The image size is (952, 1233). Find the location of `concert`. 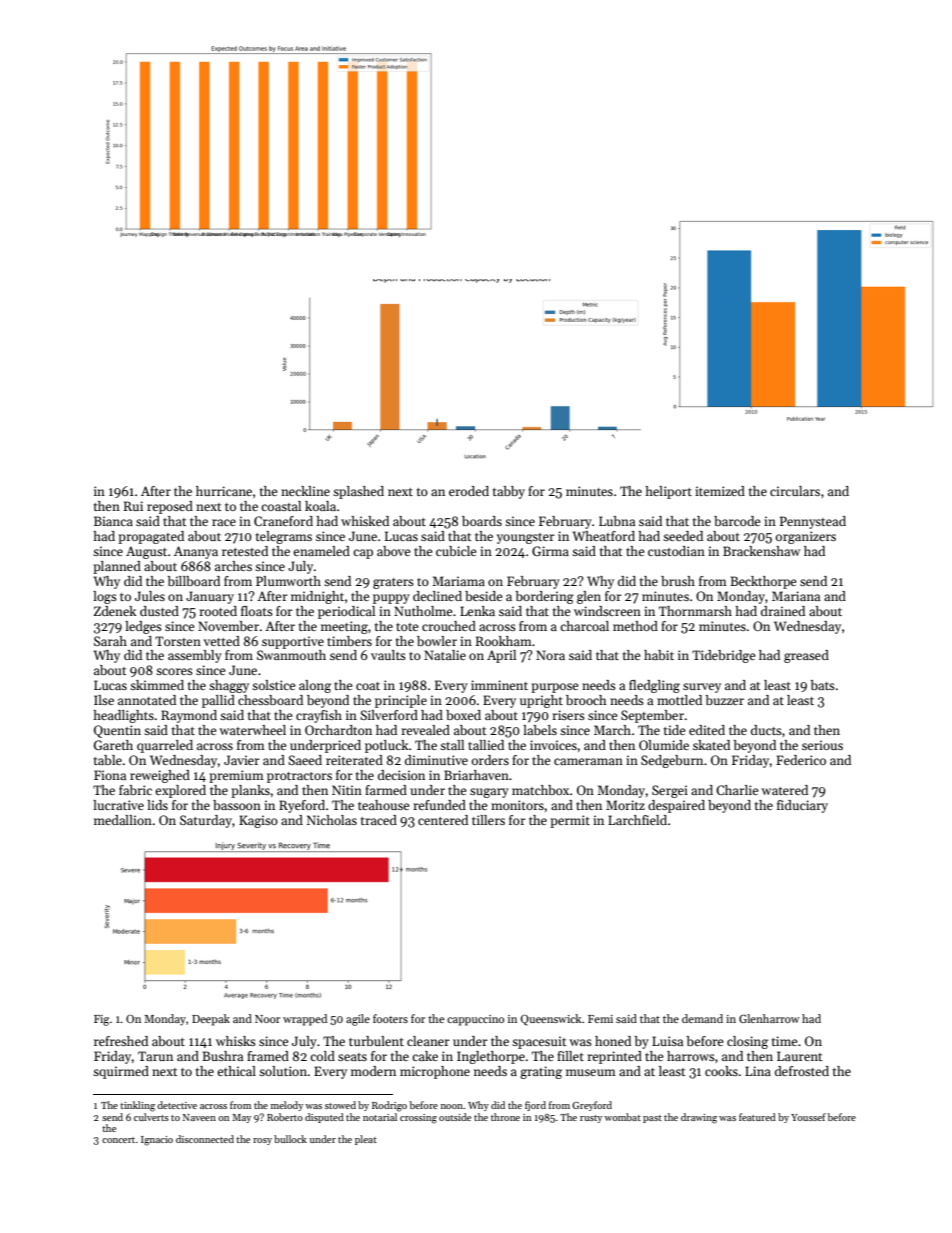

concert is located at coordinates (118, 1140).
